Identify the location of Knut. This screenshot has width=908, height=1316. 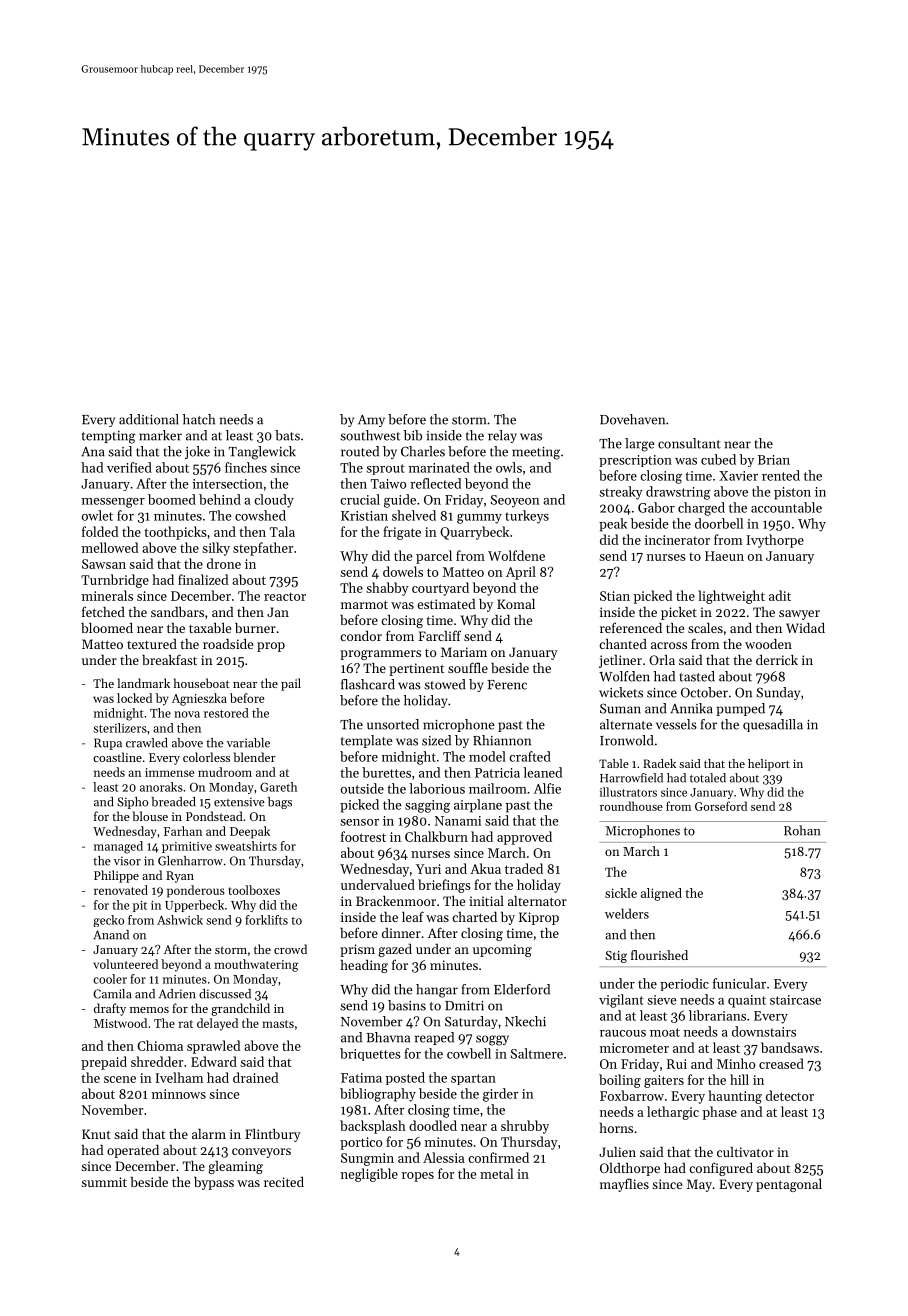
(96, 1134).
